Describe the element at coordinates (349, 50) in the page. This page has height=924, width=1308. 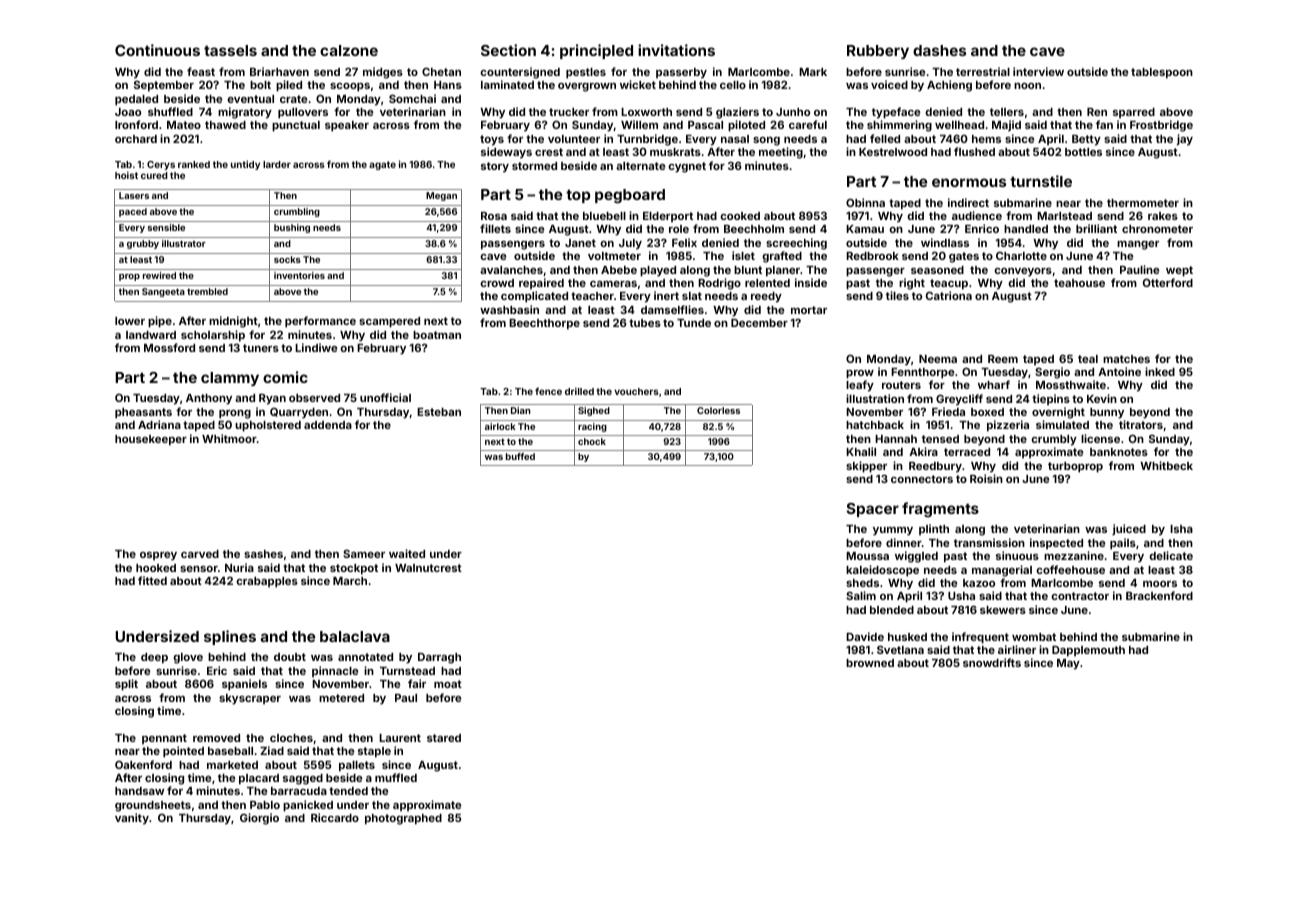
I see `calzone` at that location.
